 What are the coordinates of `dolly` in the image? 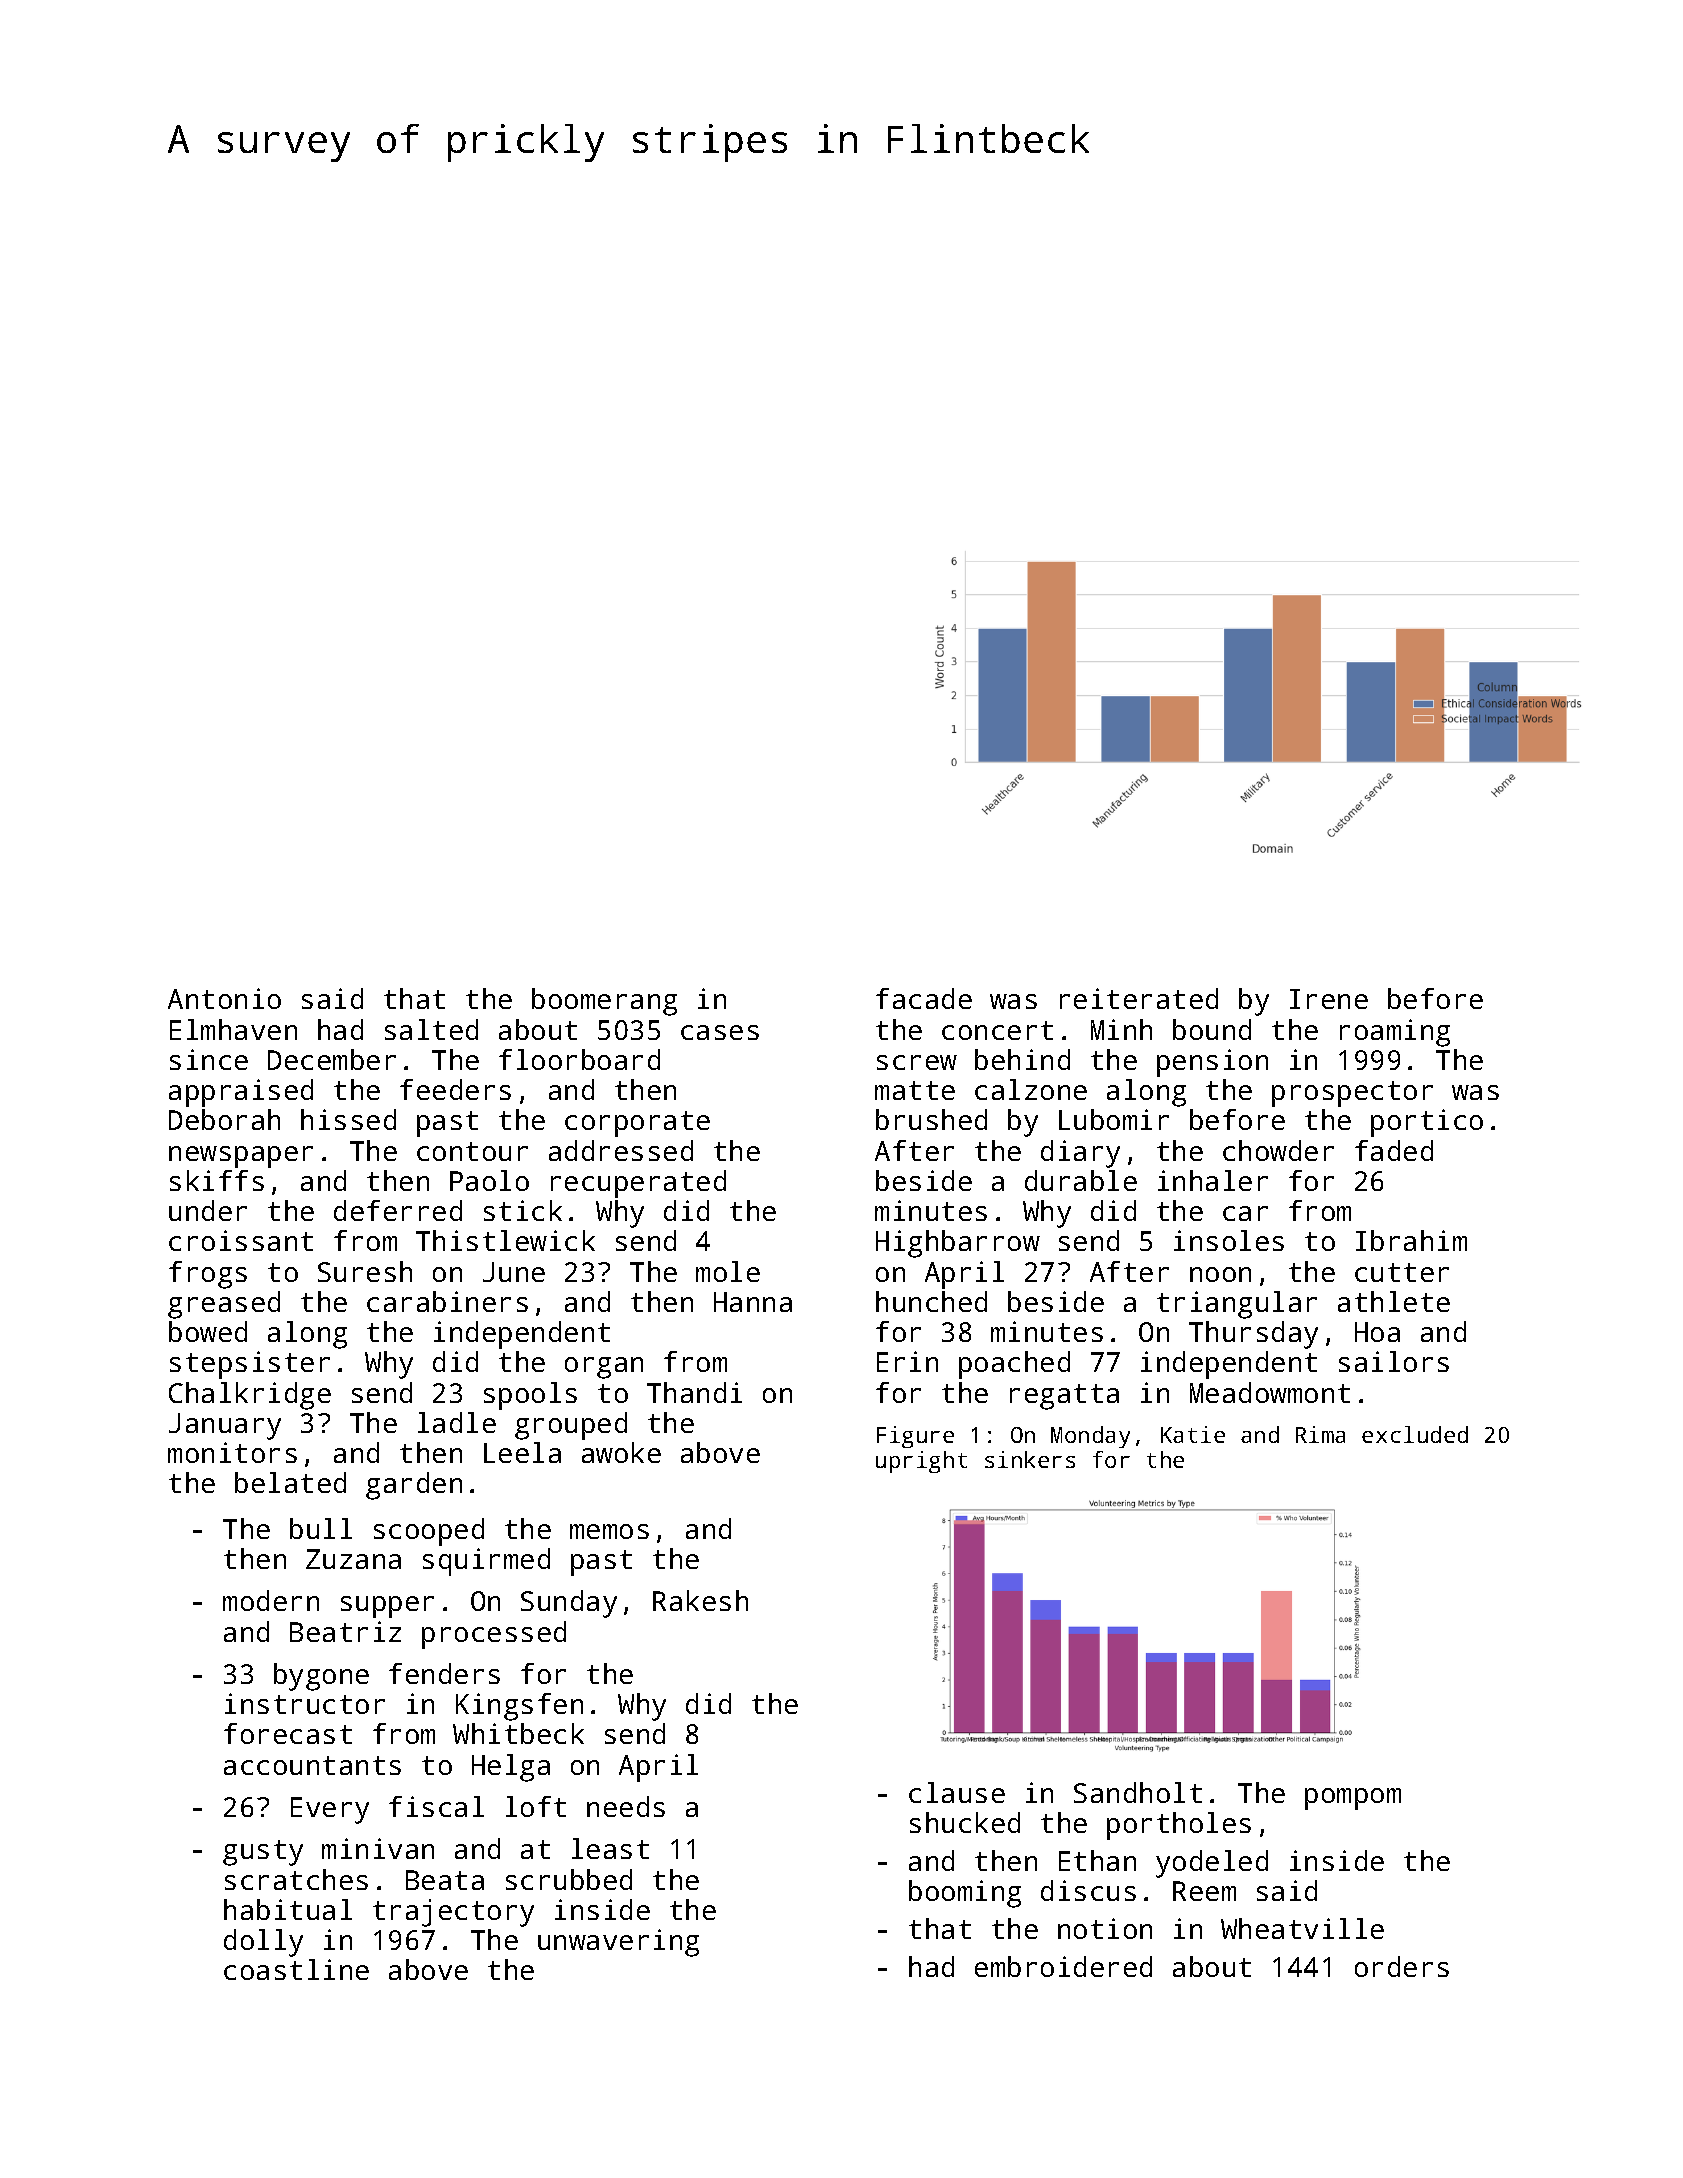 It's located at (263, 1943).
